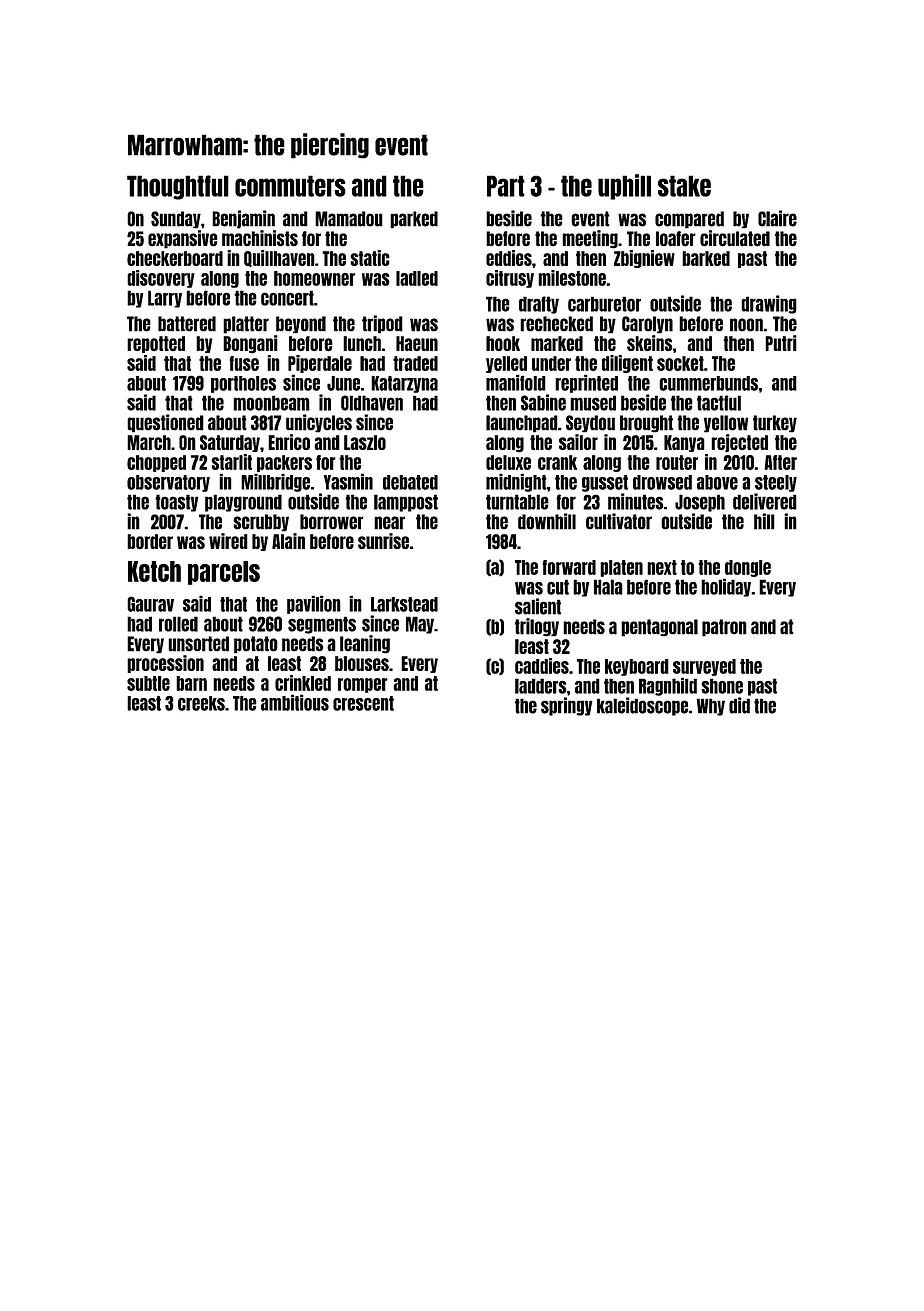 The height and width of the page is (1311, 924). Describe the element at coordinates (165, 299) in the page. I see `Larry` at that location.
